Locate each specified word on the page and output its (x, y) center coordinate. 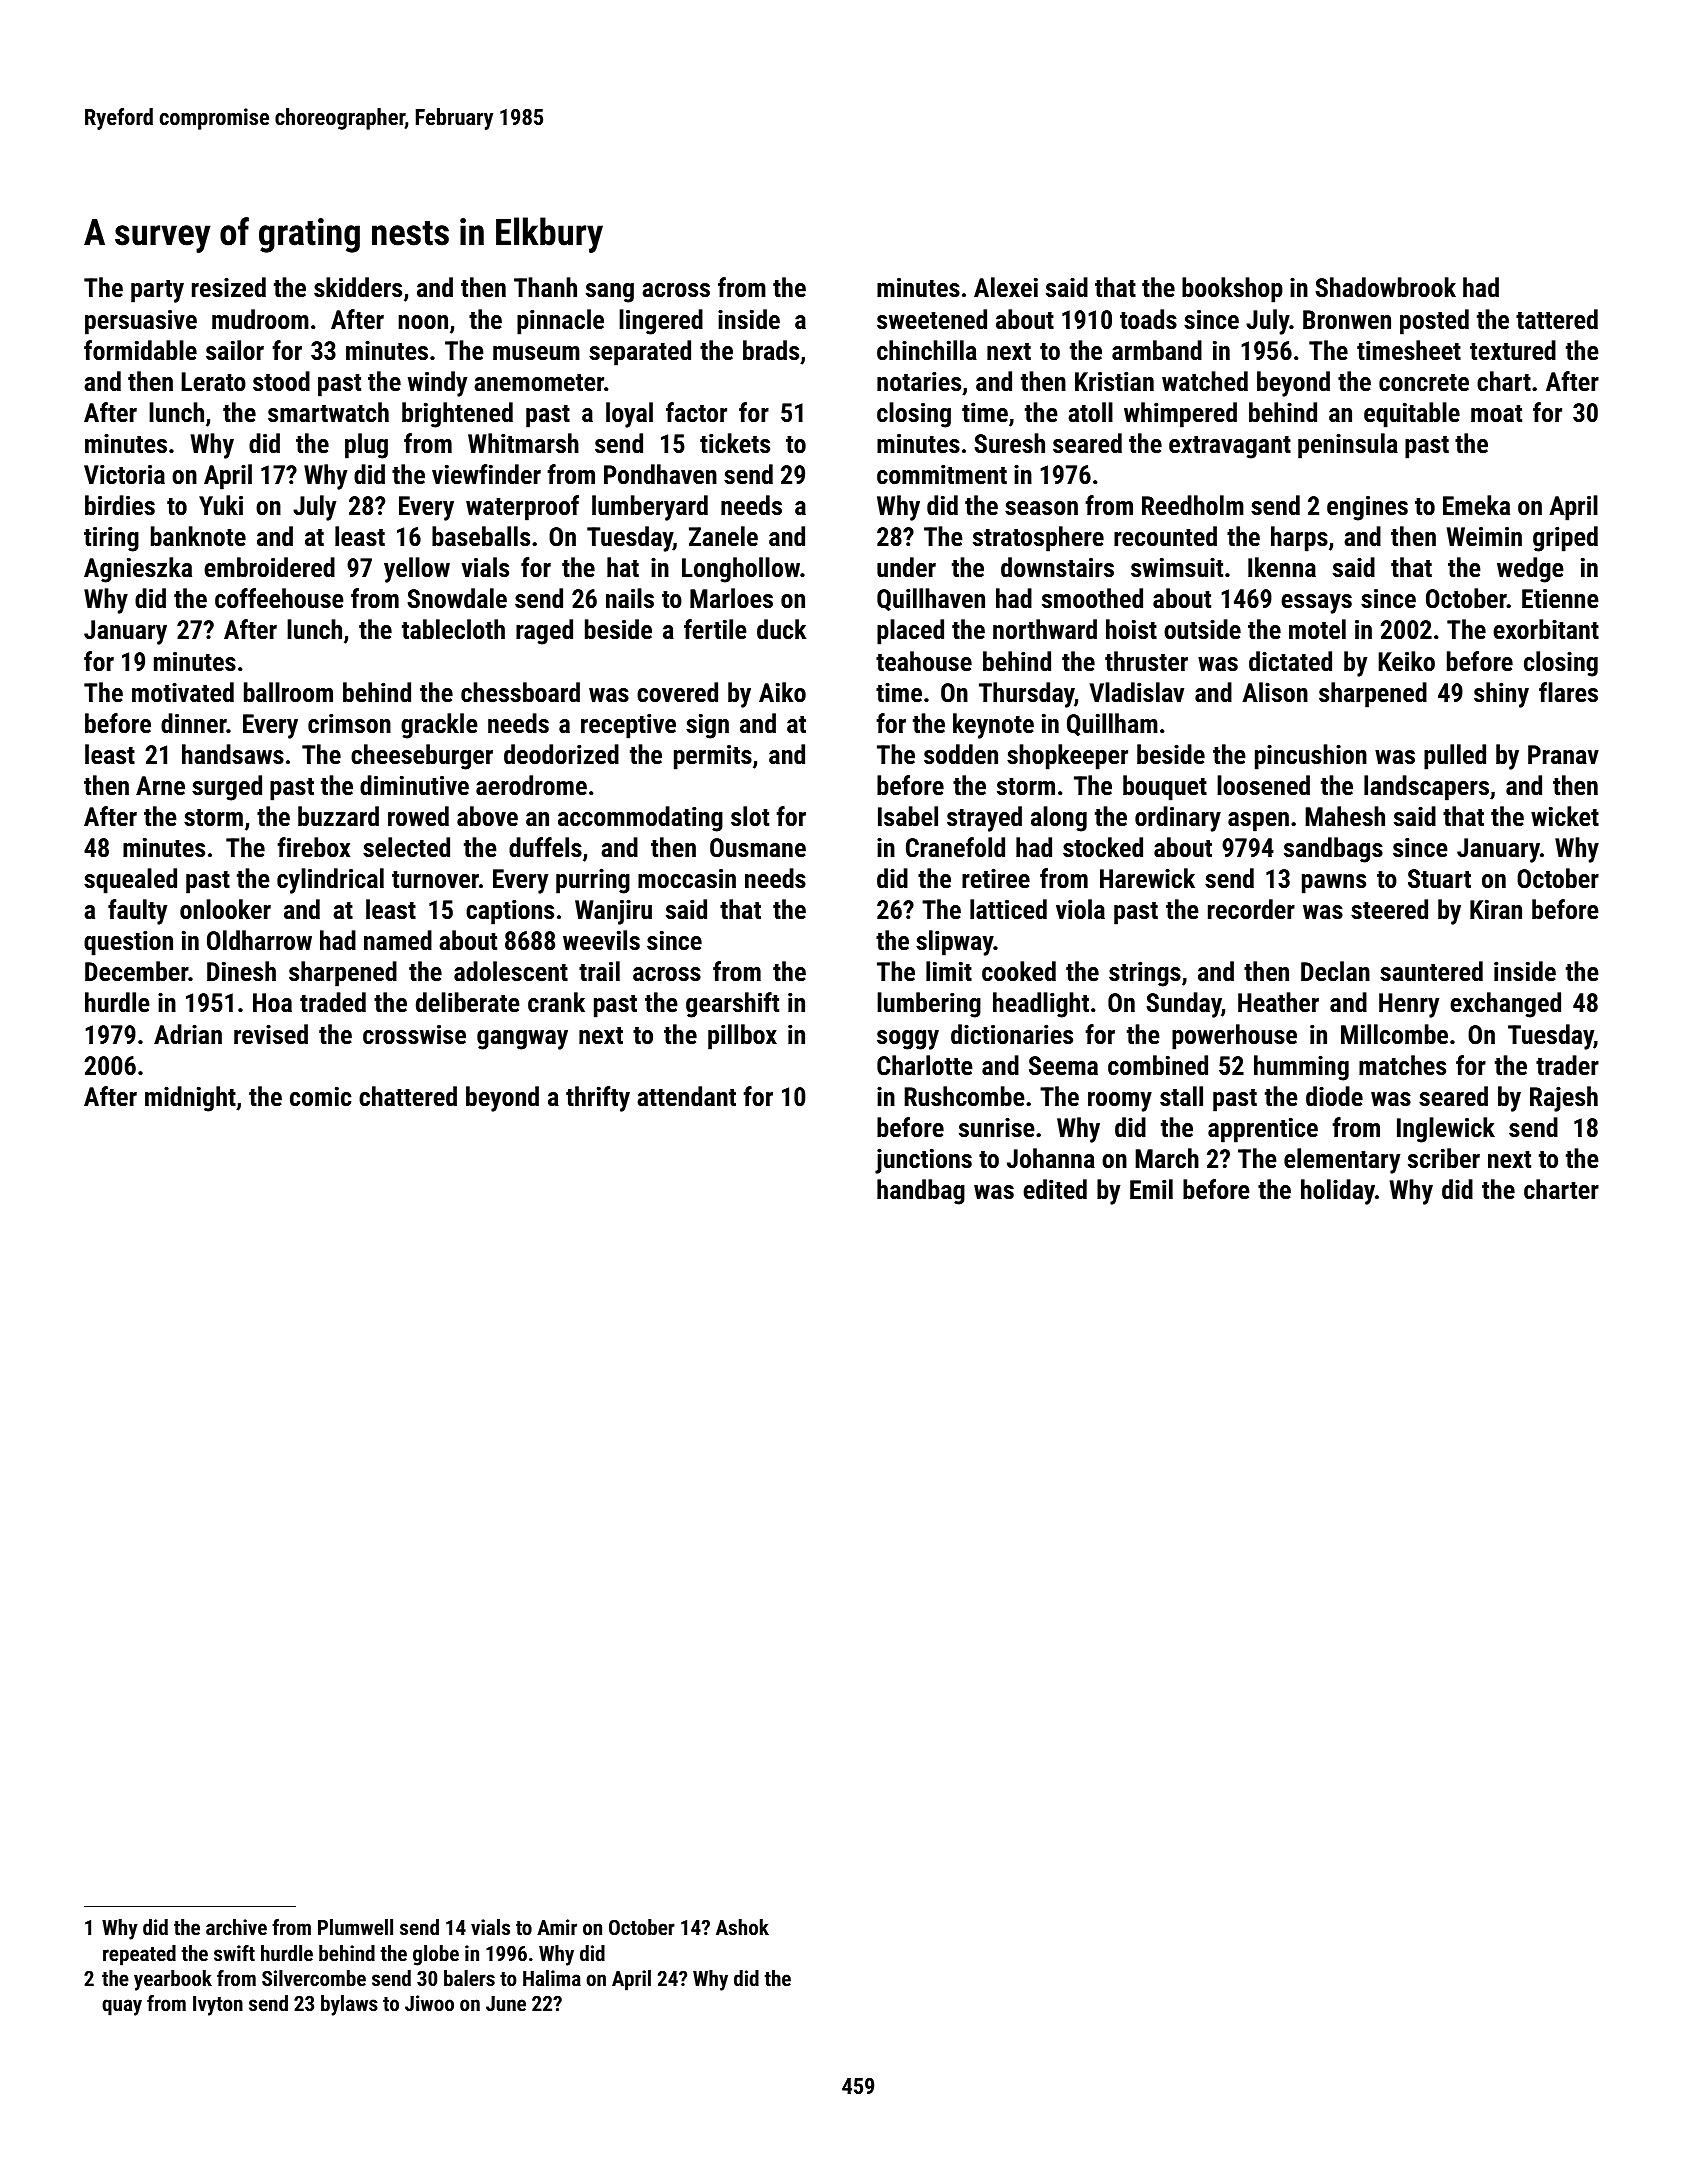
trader (1567, 1065)
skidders (358, 287)
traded (333, 1002)
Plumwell (355, 1927)
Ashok (742, 1927)
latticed (1008, 909)
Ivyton (218, 2006)
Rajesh (1564, 1099)
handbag (921, 1192)
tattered (1557, 319)
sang (610, 293)
